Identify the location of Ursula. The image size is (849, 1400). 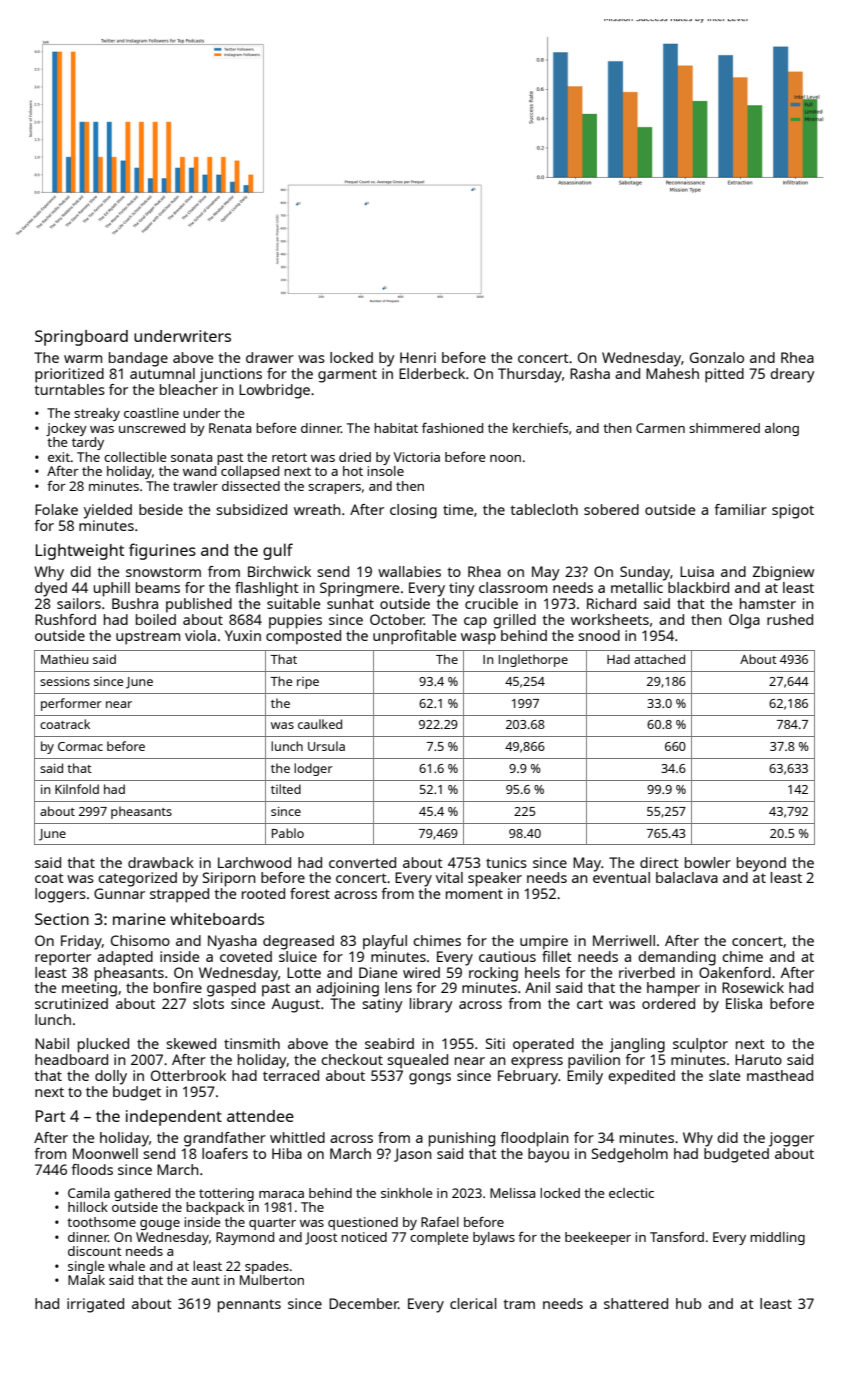
(326, 746).
